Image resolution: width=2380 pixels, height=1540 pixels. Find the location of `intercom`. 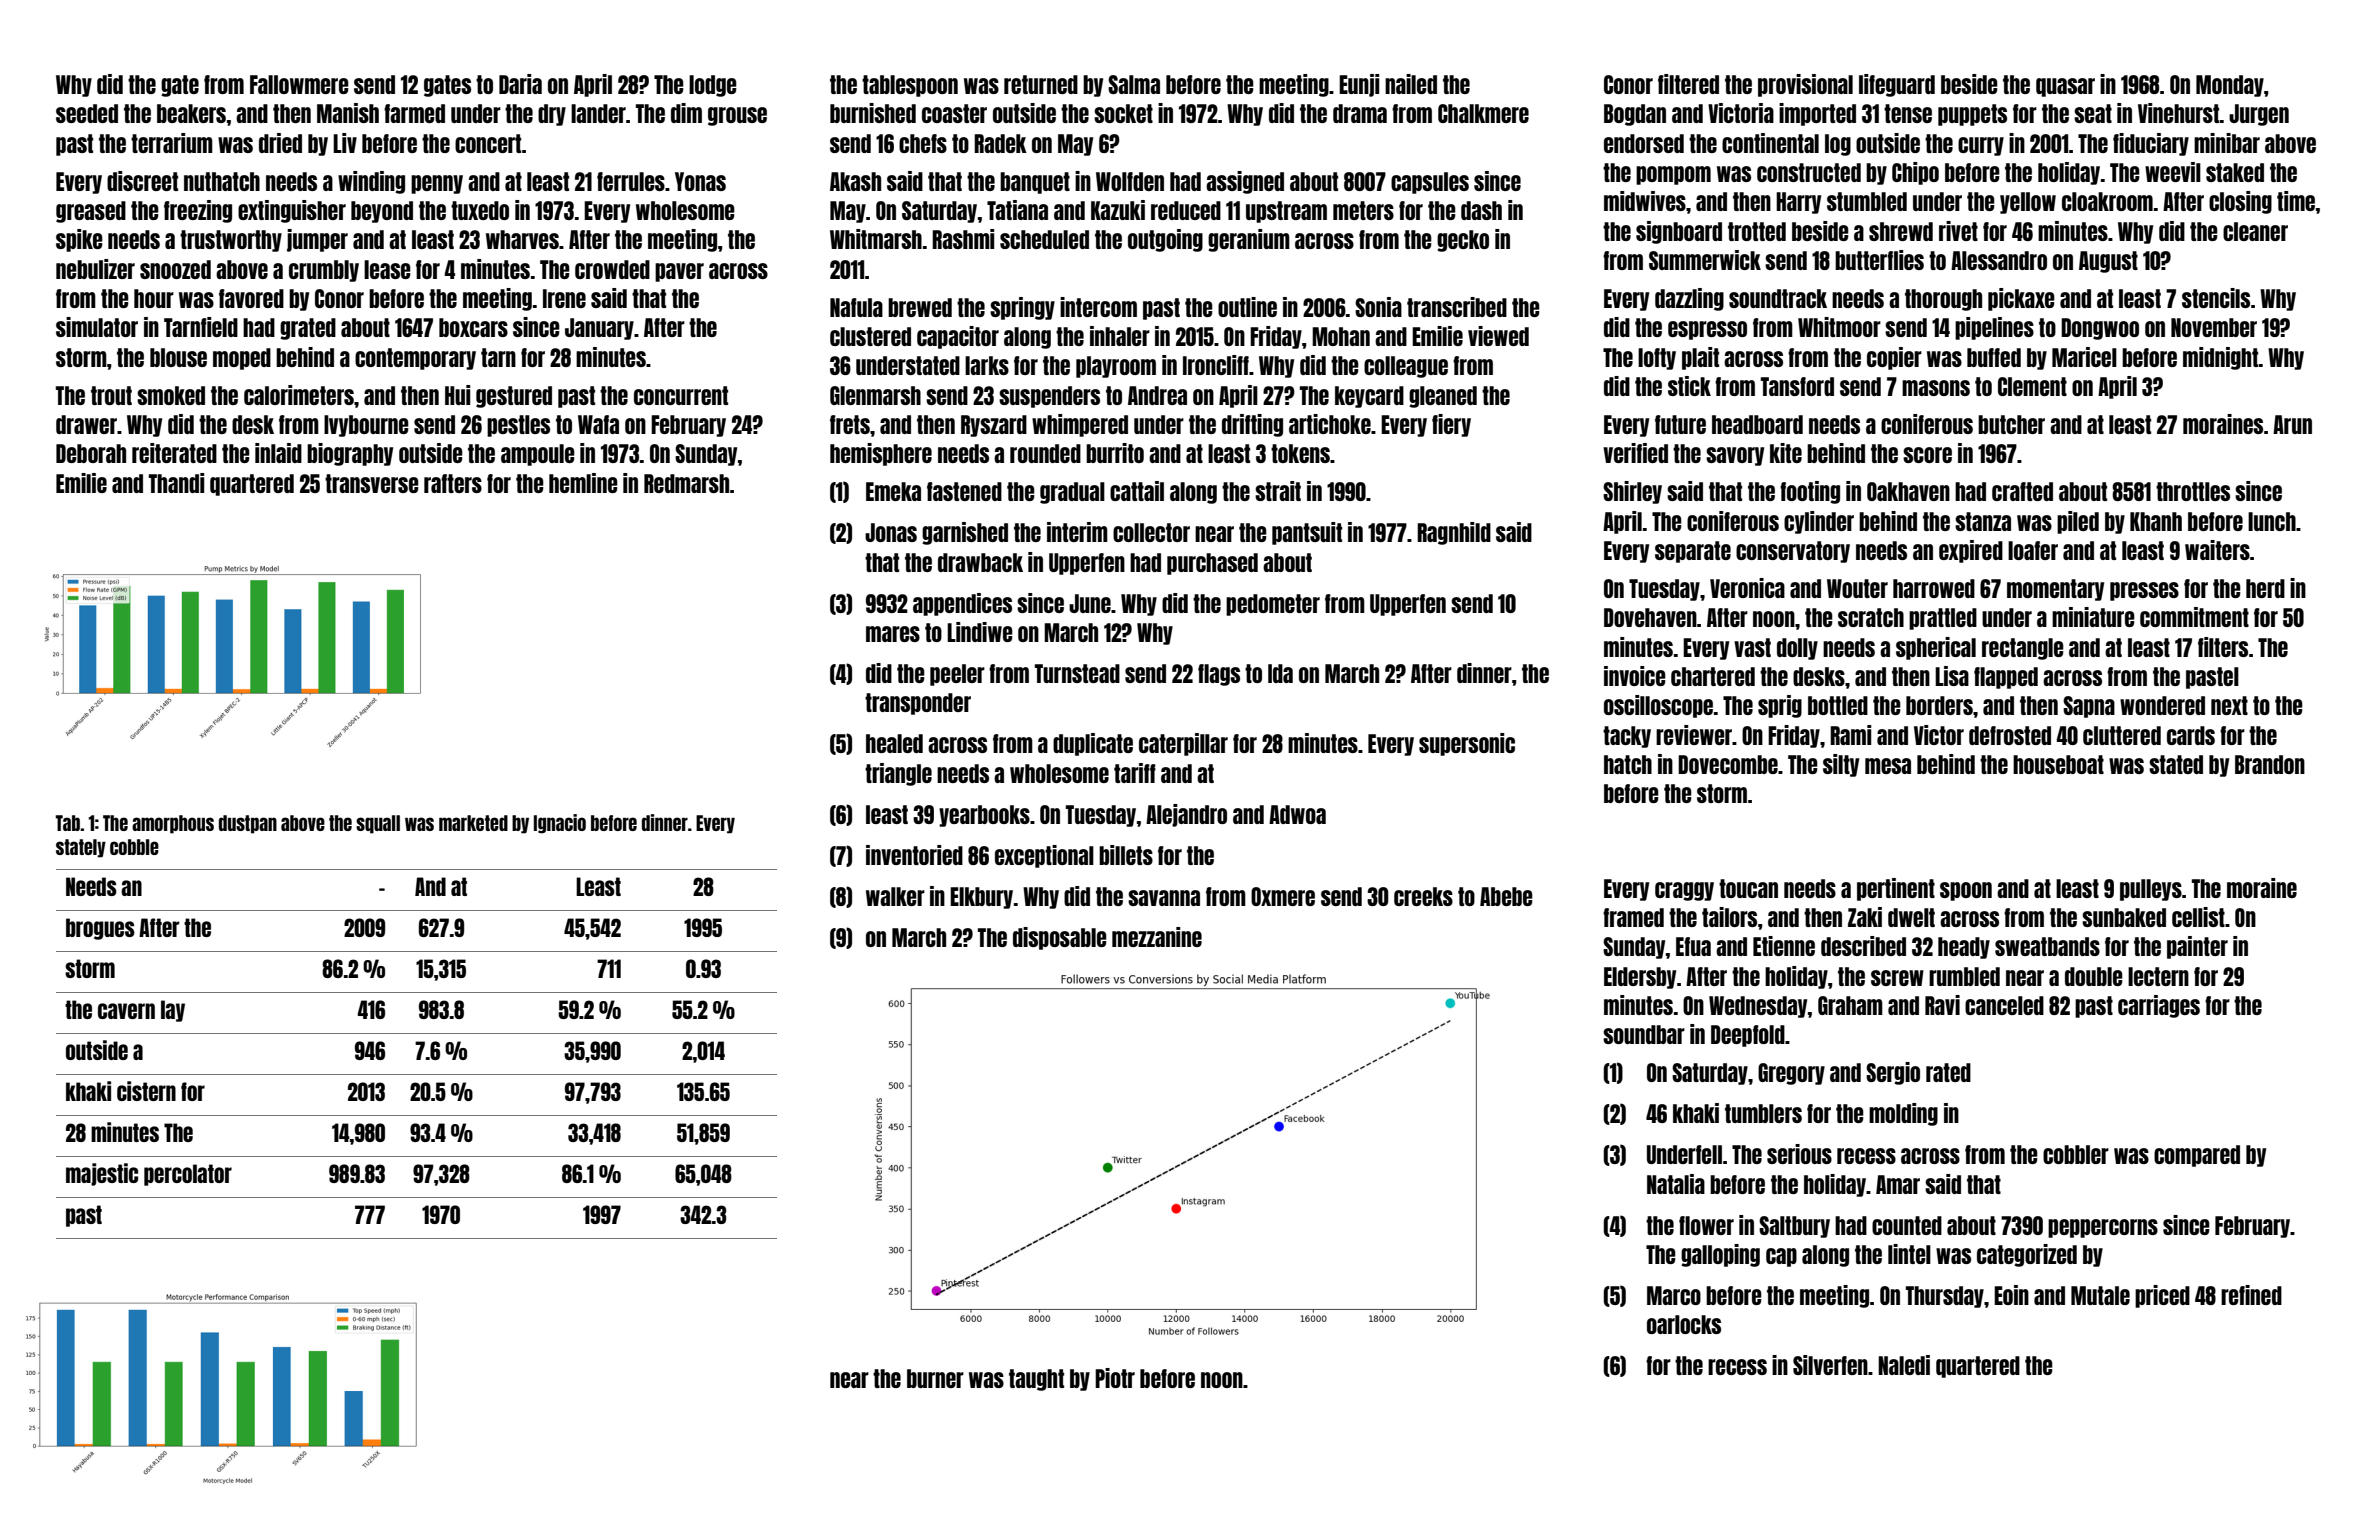

intercom is located at coordinates (1098, 307).
